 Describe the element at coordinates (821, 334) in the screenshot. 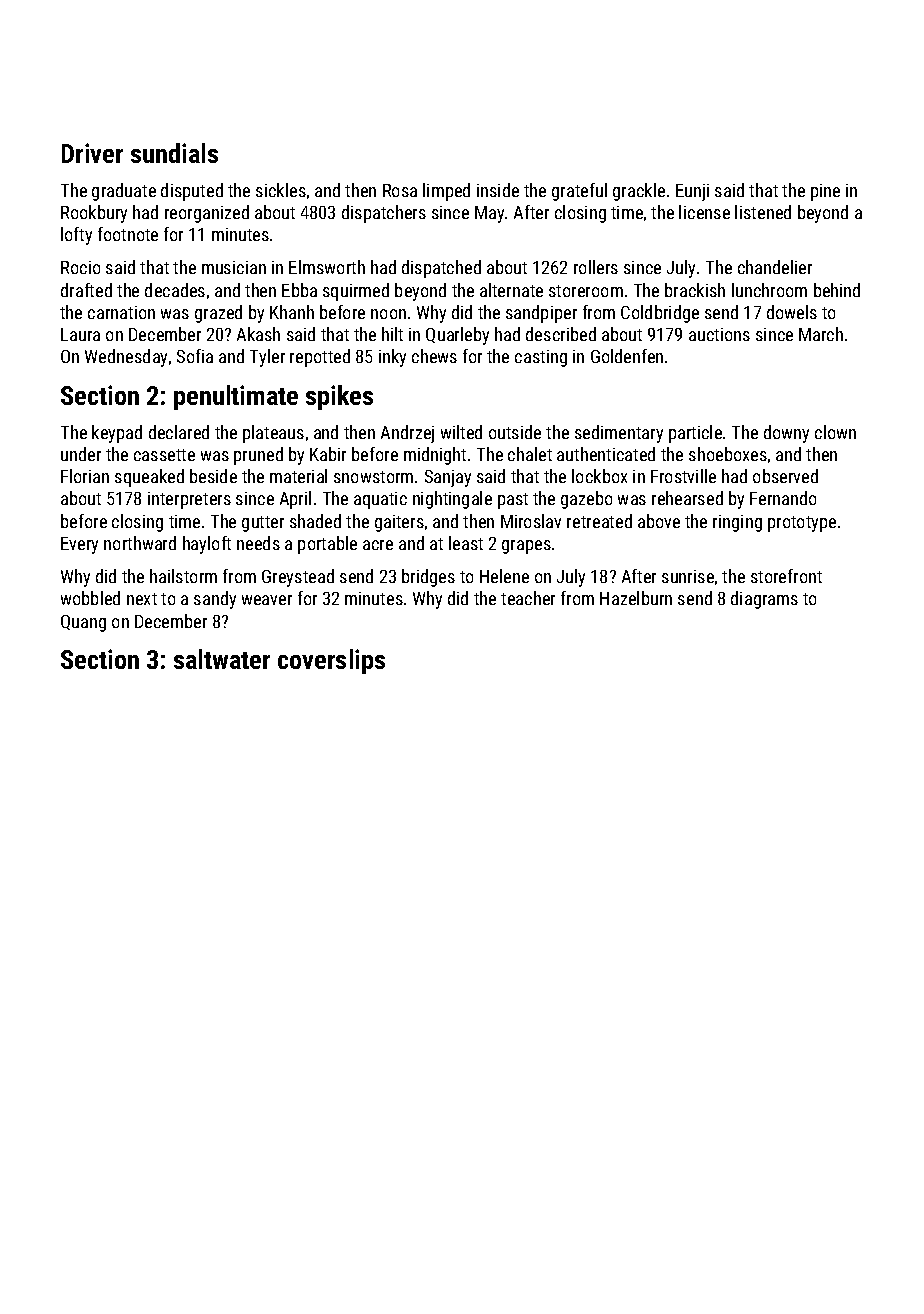

I see `March` at that location.
